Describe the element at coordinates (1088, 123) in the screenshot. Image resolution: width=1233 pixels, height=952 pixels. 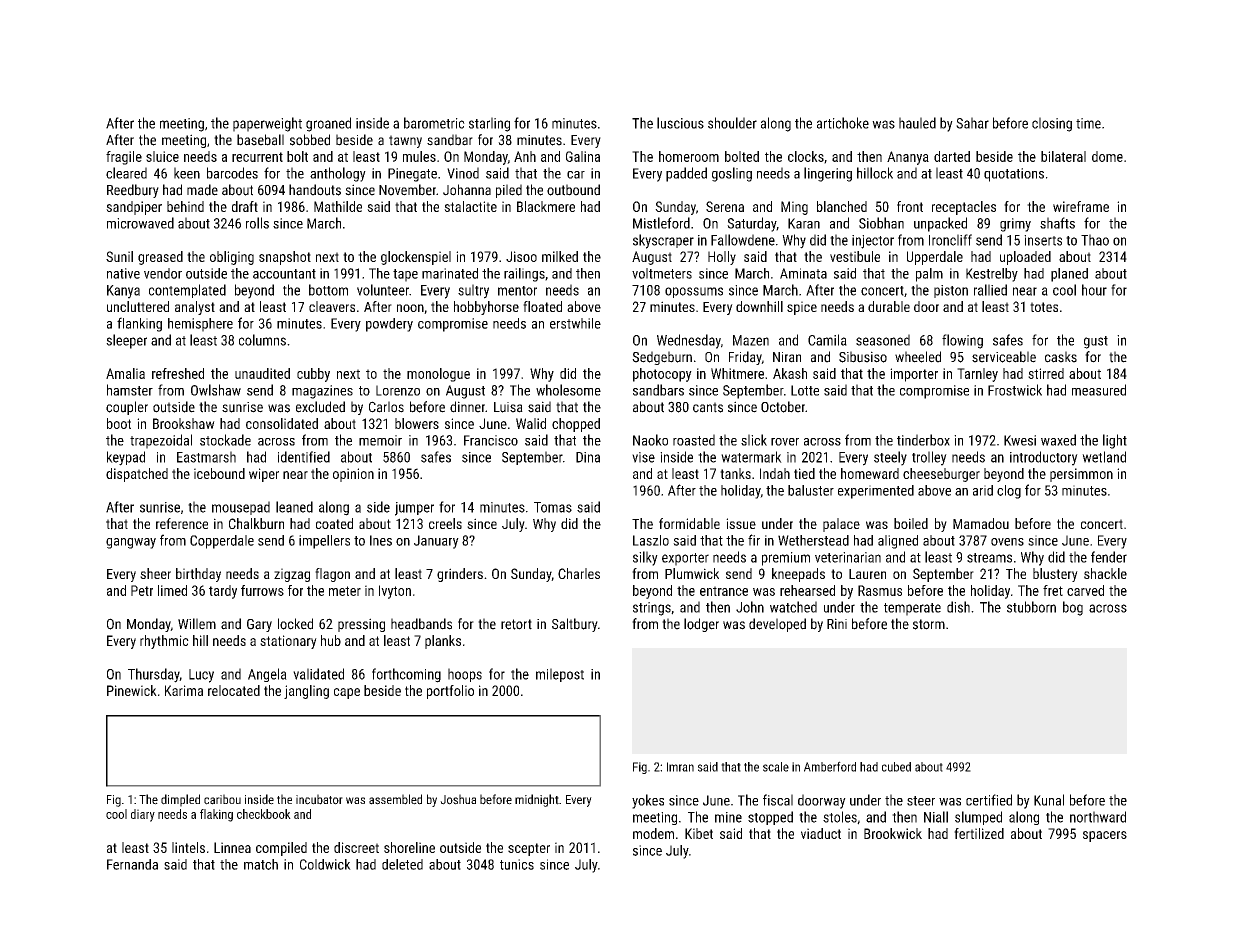
I see `time` at that location.
